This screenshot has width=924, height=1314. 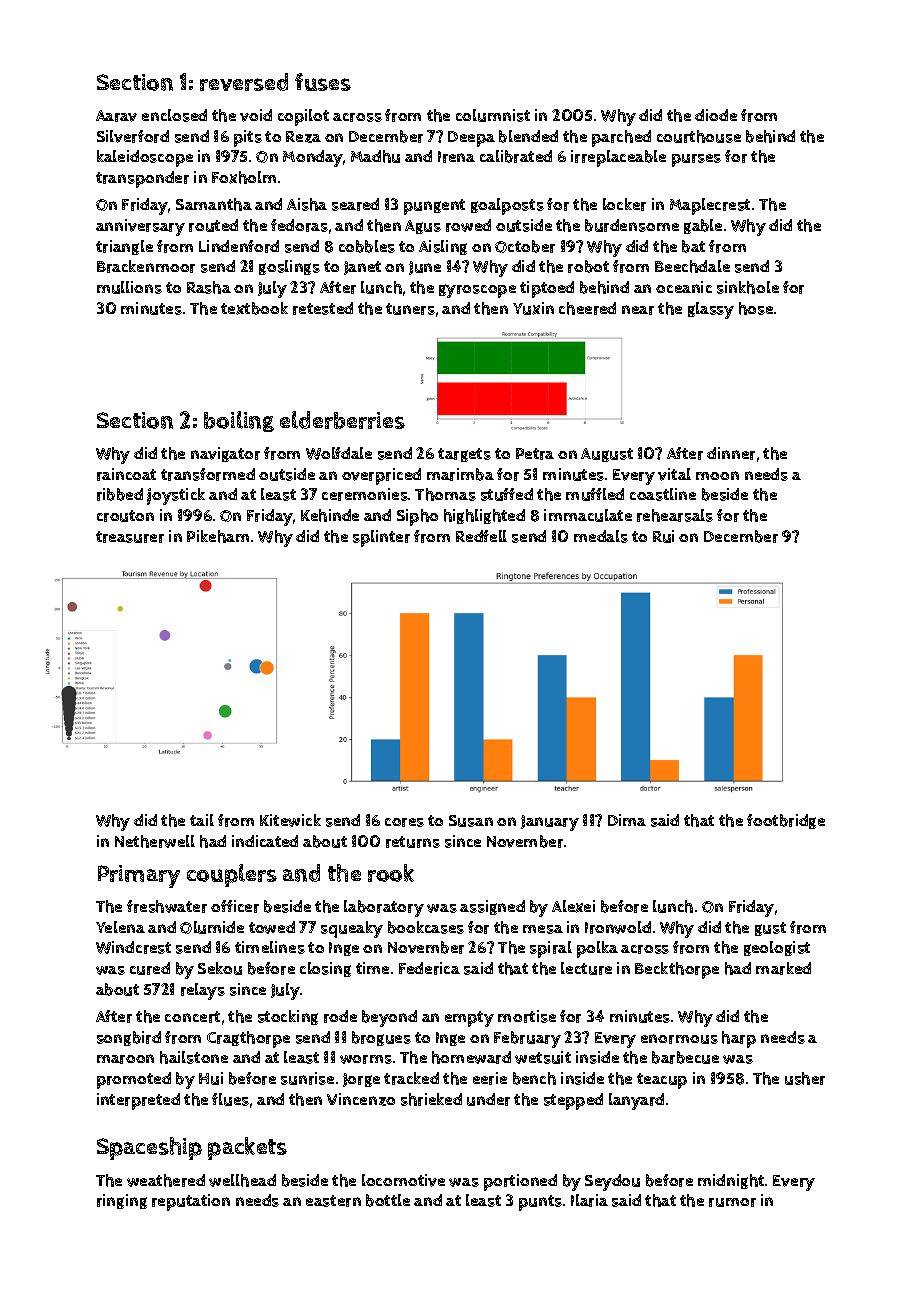 I want to click on cores, so click(x=404, y=822).
